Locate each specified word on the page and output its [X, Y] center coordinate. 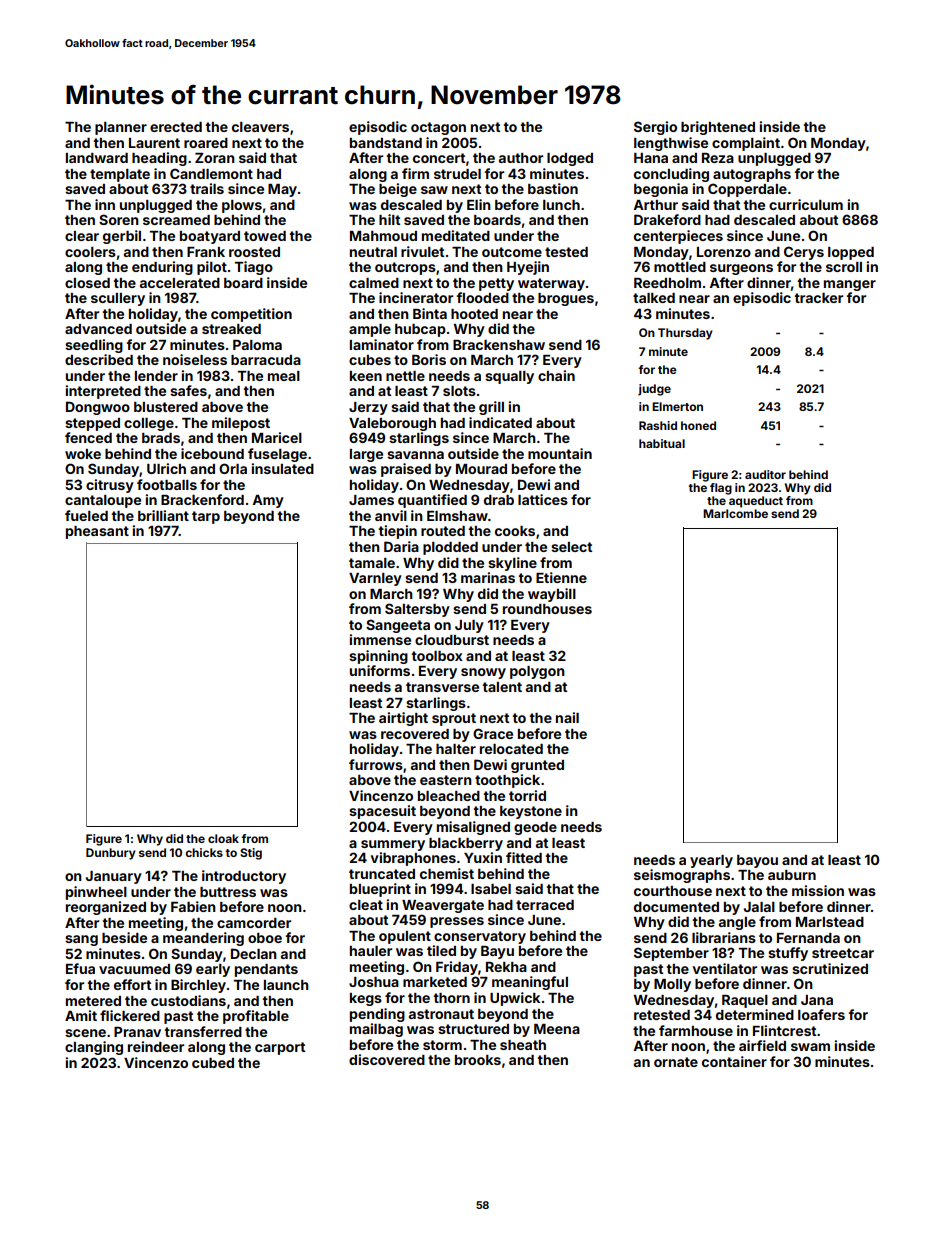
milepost [241, 424]
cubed [213, 1063]
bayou [757, 861]
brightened [718, 128]
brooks [478, 1060]
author [521, 158]
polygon [537, 672]
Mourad [481, 469]
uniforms [380, 670]
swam [810, 1047]
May [282, 190]
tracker [818, 298]
